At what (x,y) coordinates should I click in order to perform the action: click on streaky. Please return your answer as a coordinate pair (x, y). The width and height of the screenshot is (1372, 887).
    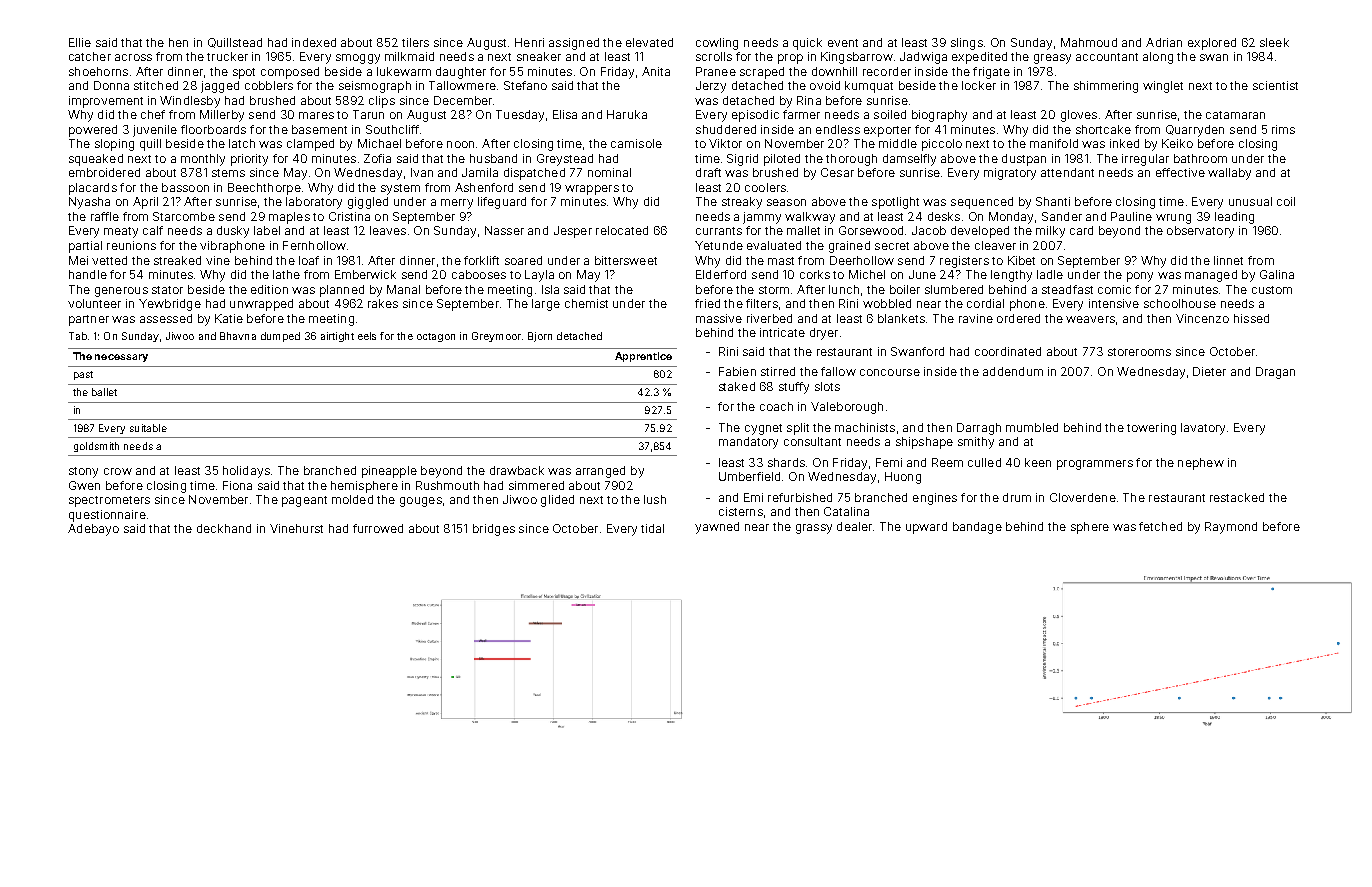
    Looking at the image, I should click on (742, 203).
